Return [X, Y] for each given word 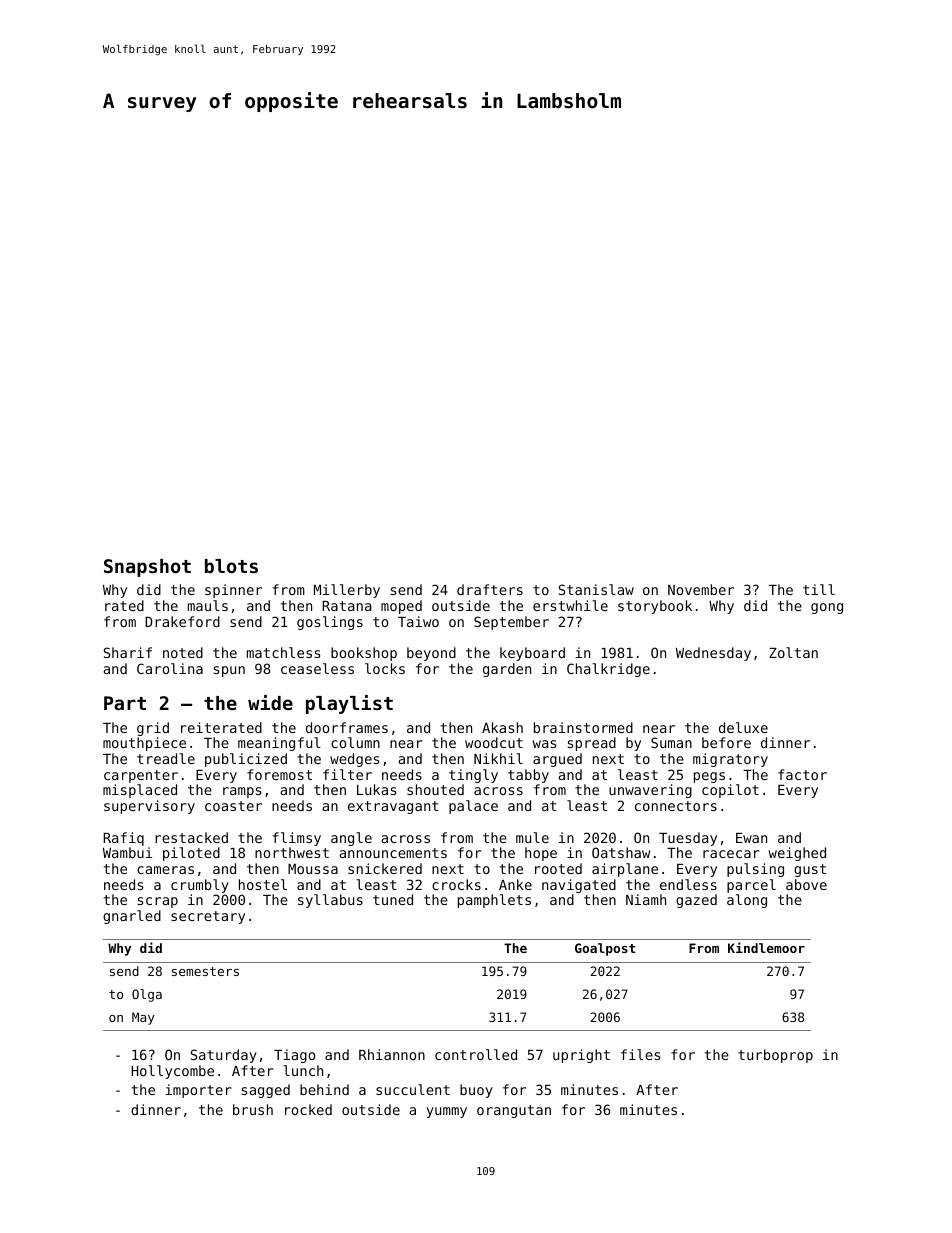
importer [198, 1091]
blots [231, 566]
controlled [476, 1054]
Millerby [347, 591]
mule [532, 837]
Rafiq [123, 839]
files [640, 1054]
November [701, 589]
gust [810, 870]
